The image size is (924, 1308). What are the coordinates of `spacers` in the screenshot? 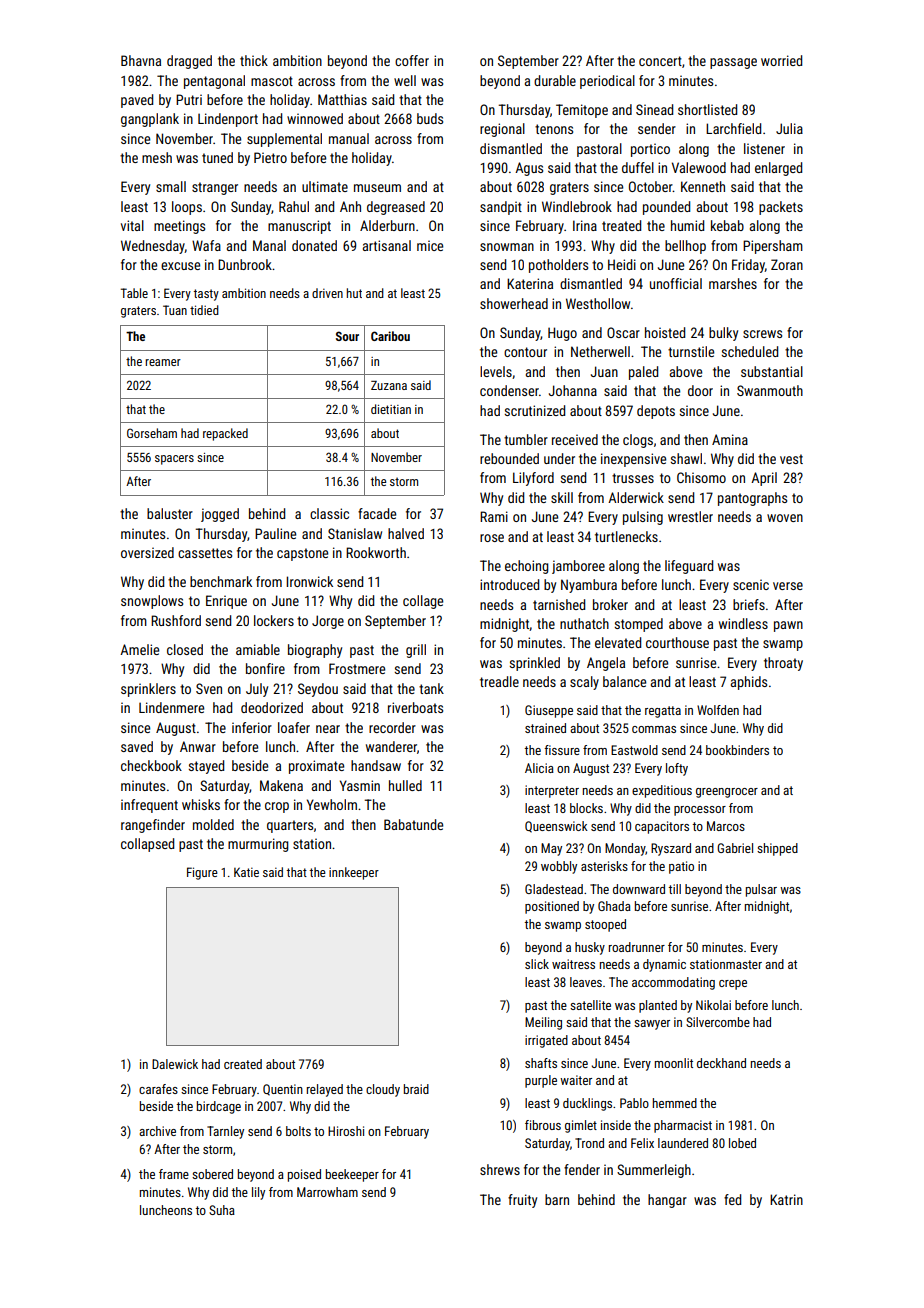 It's located at (174, 460).
